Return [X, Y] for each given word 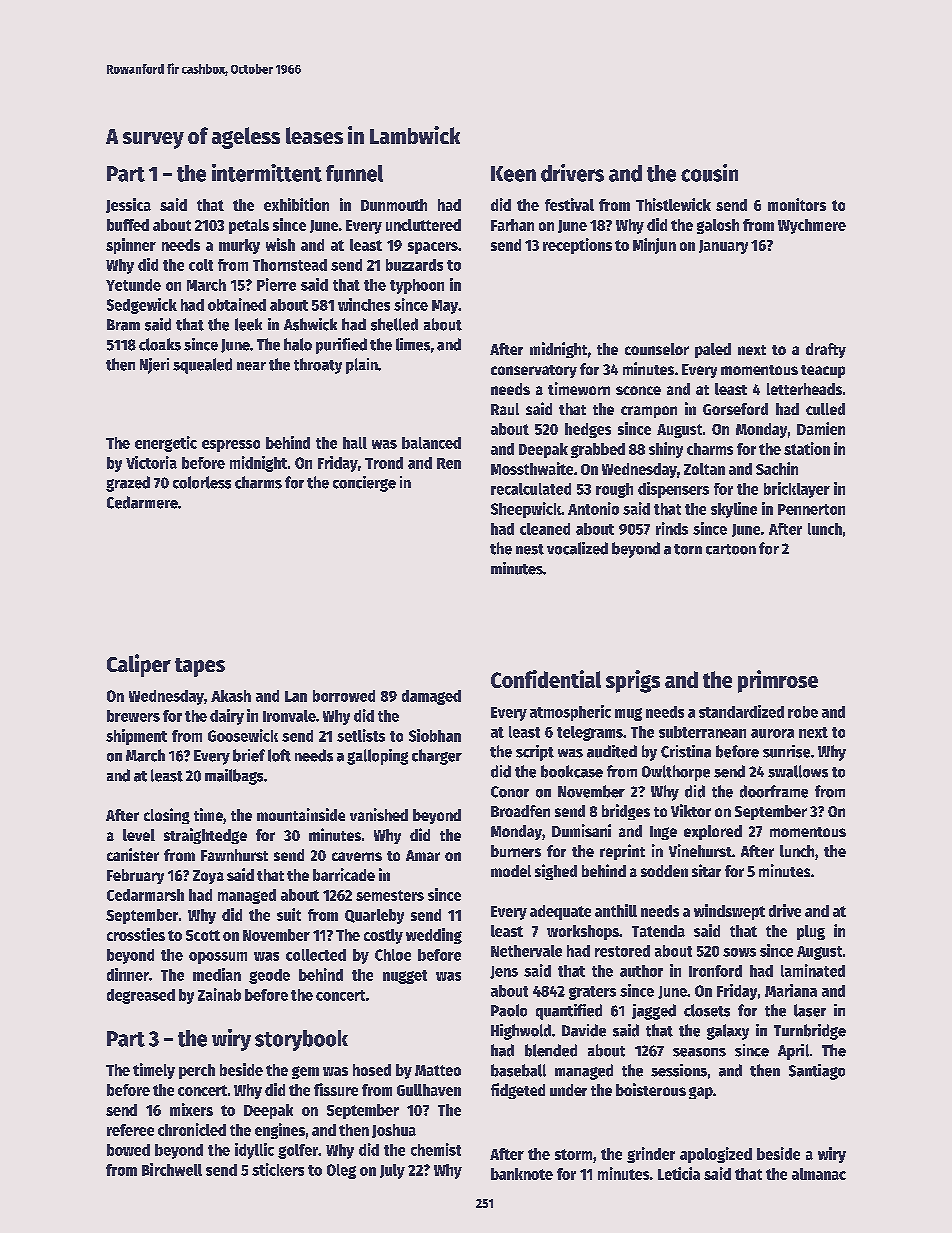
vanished [379, 814]
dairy [227, 717]
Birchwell [172, 1169]
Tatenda [658, 931]
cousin [709, 173]
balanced [431, 443]
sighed [556, 872]
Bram [123, 325]
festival [569, 204]
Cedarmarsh [145, 895]
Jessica [128, 205]
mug [628, 714]
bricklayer [797, 490]
